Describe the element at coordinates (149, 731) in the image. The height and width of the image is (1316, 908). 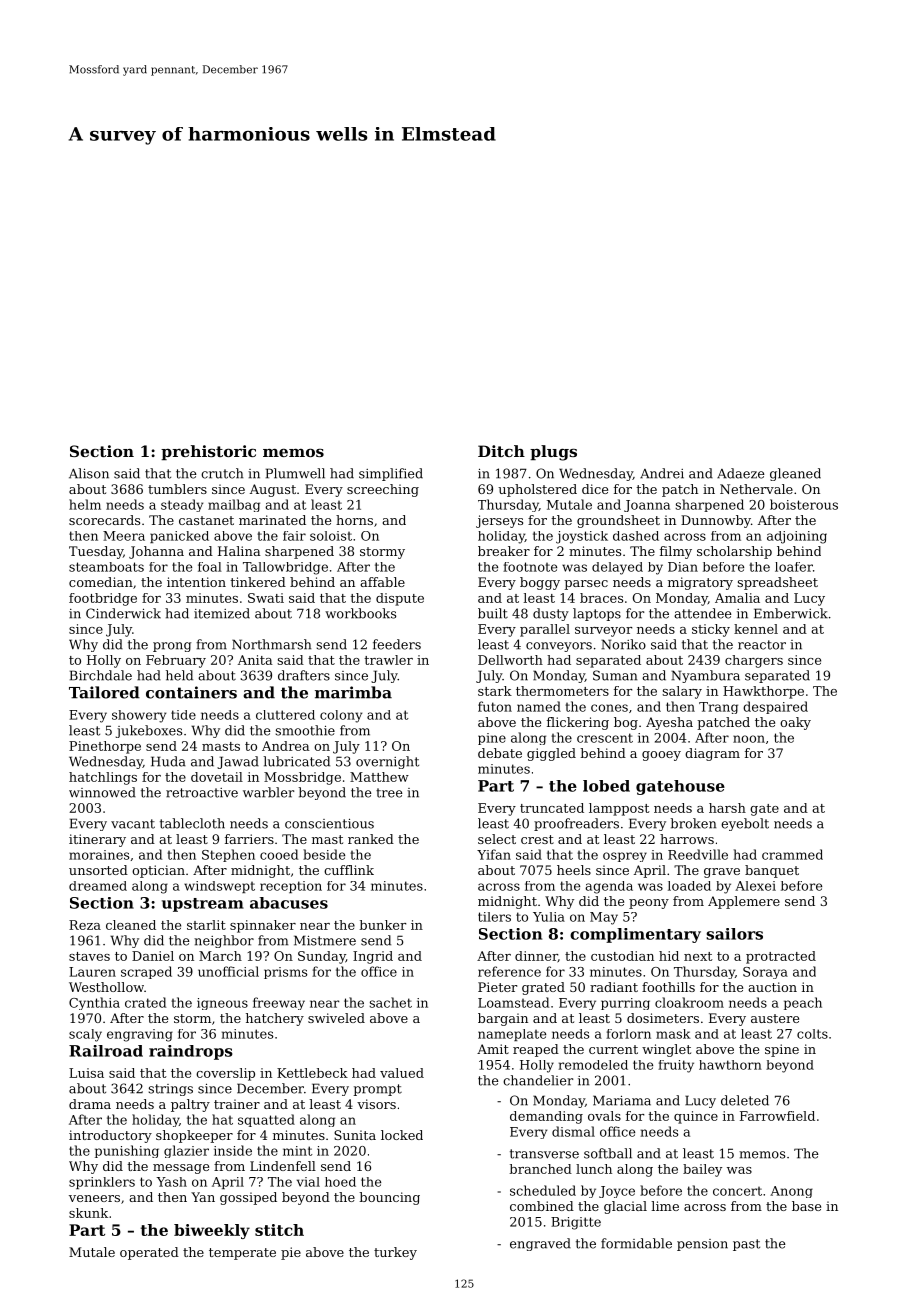
I see `jukeboxes` at that location.
